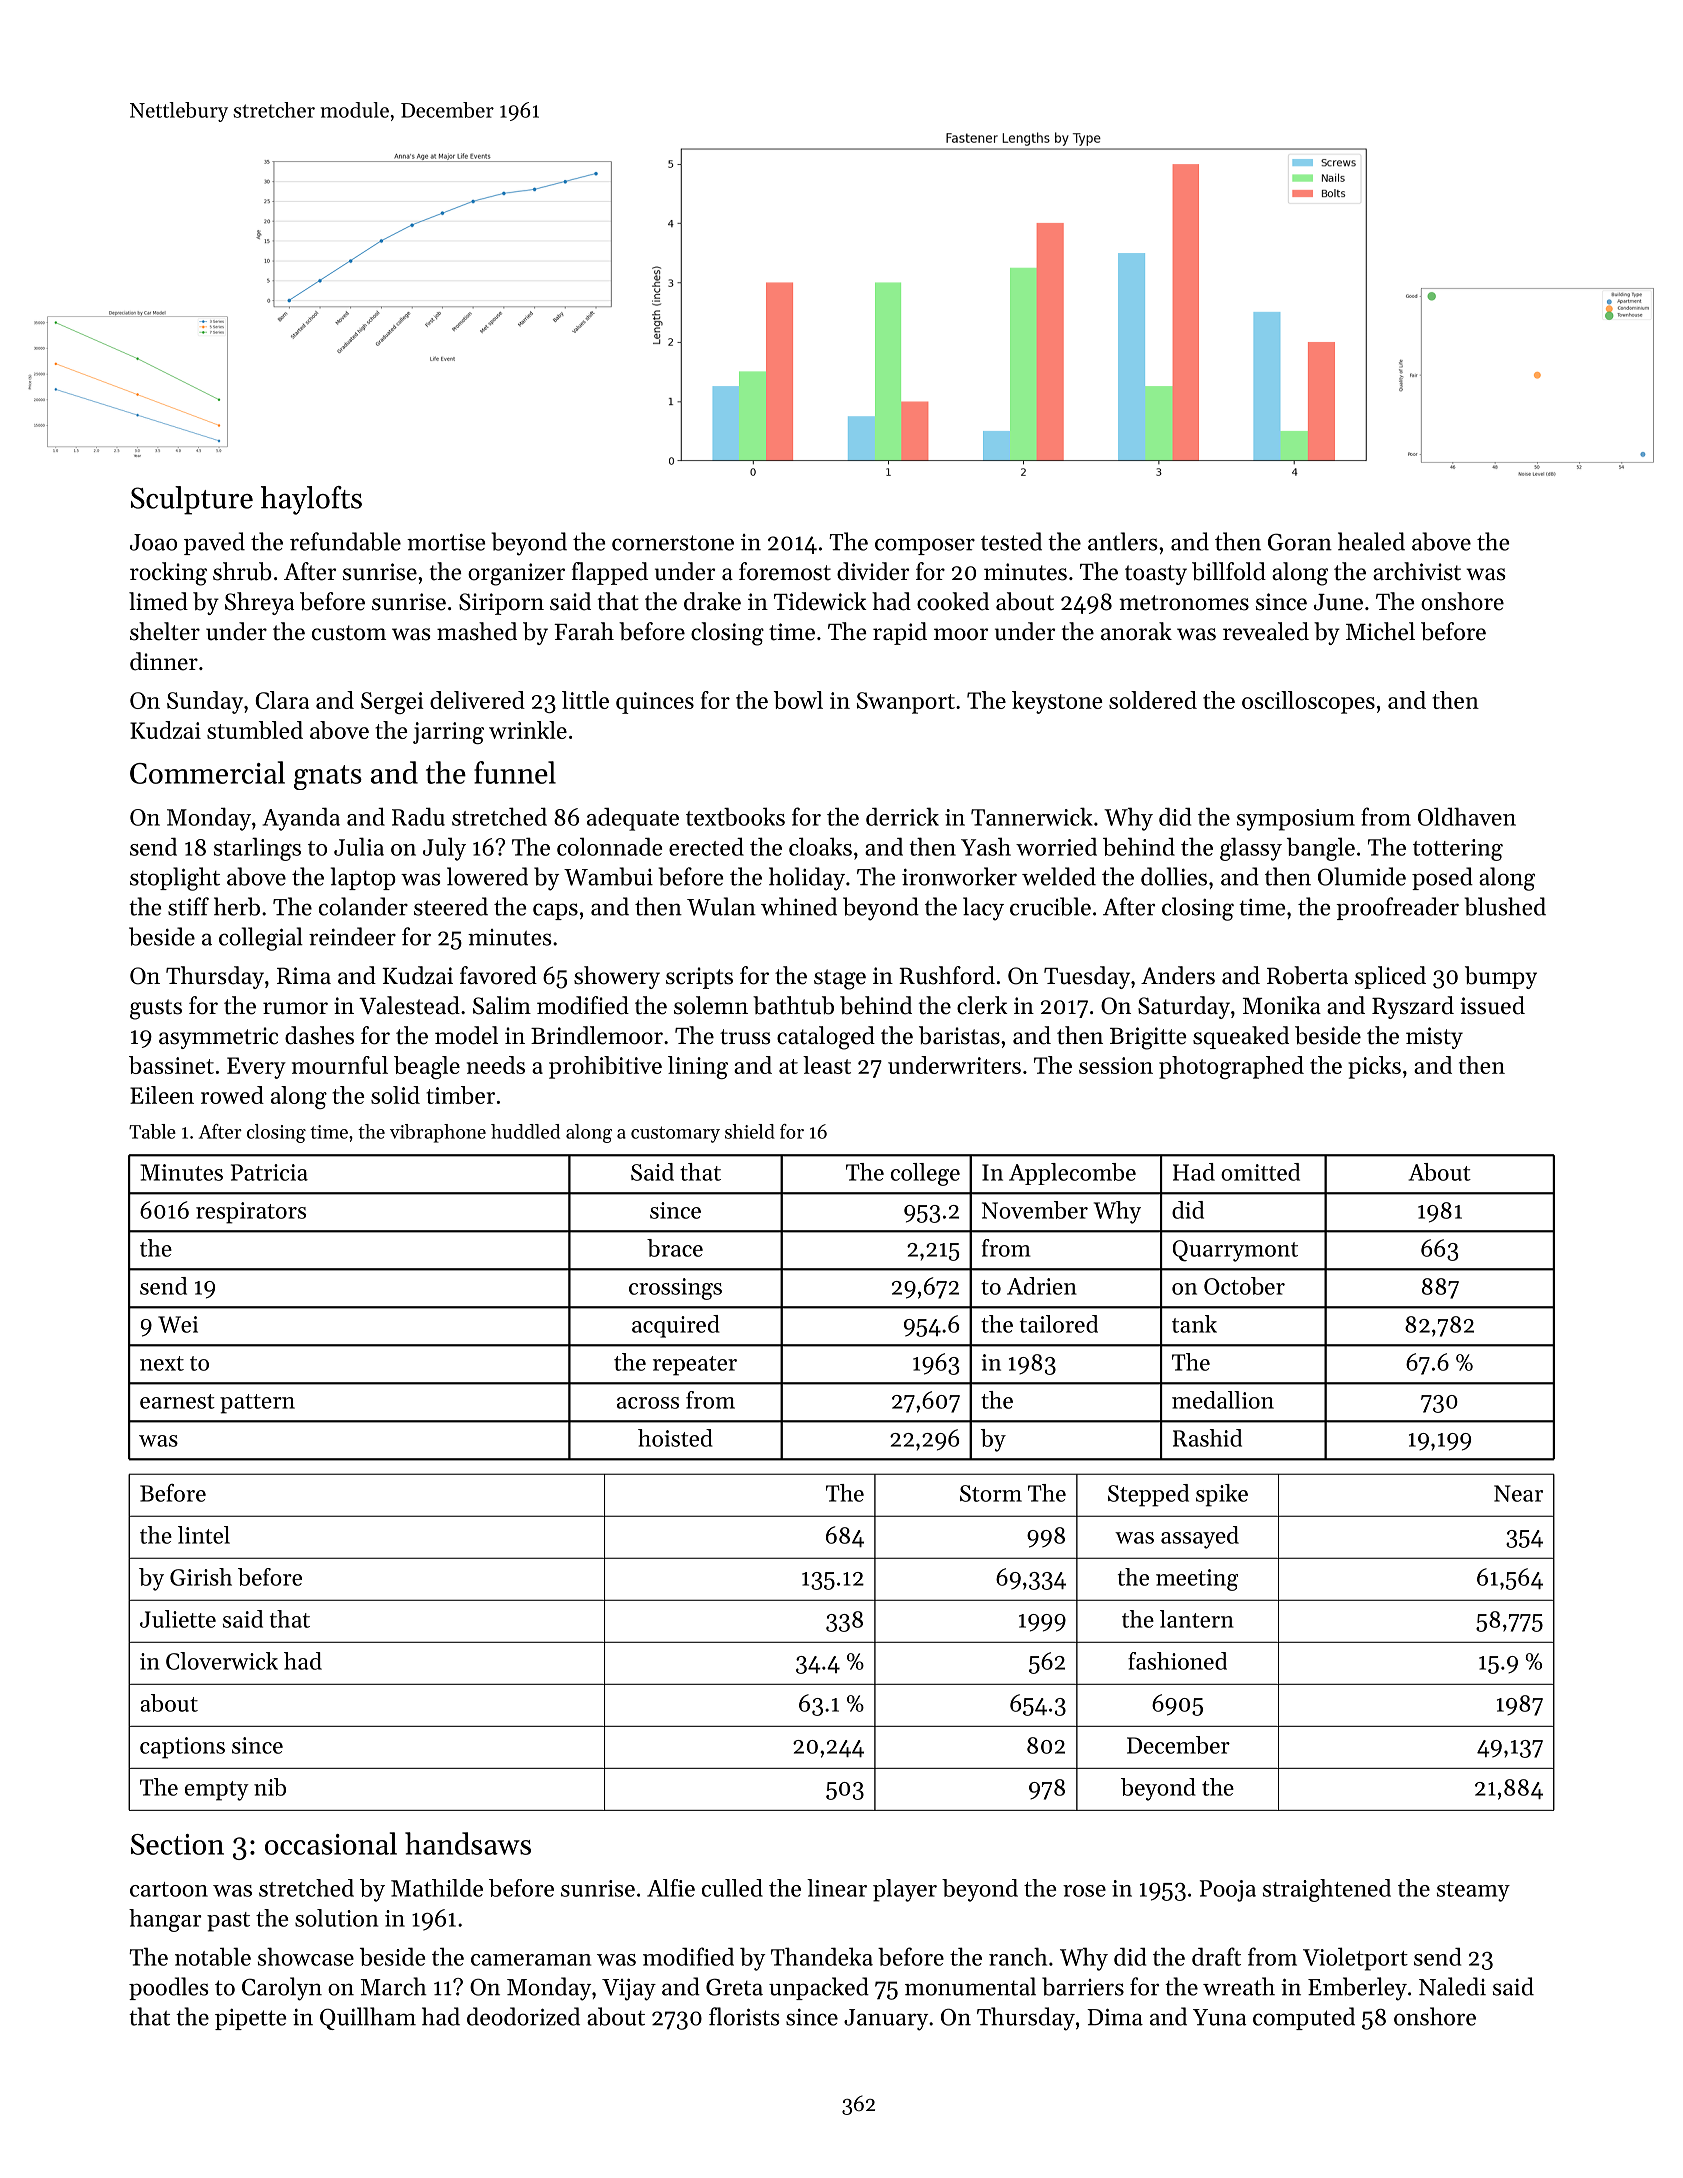 This screenshot has height=2178, width=1683. I want to click on Adrien, so click(1042, 1286).
